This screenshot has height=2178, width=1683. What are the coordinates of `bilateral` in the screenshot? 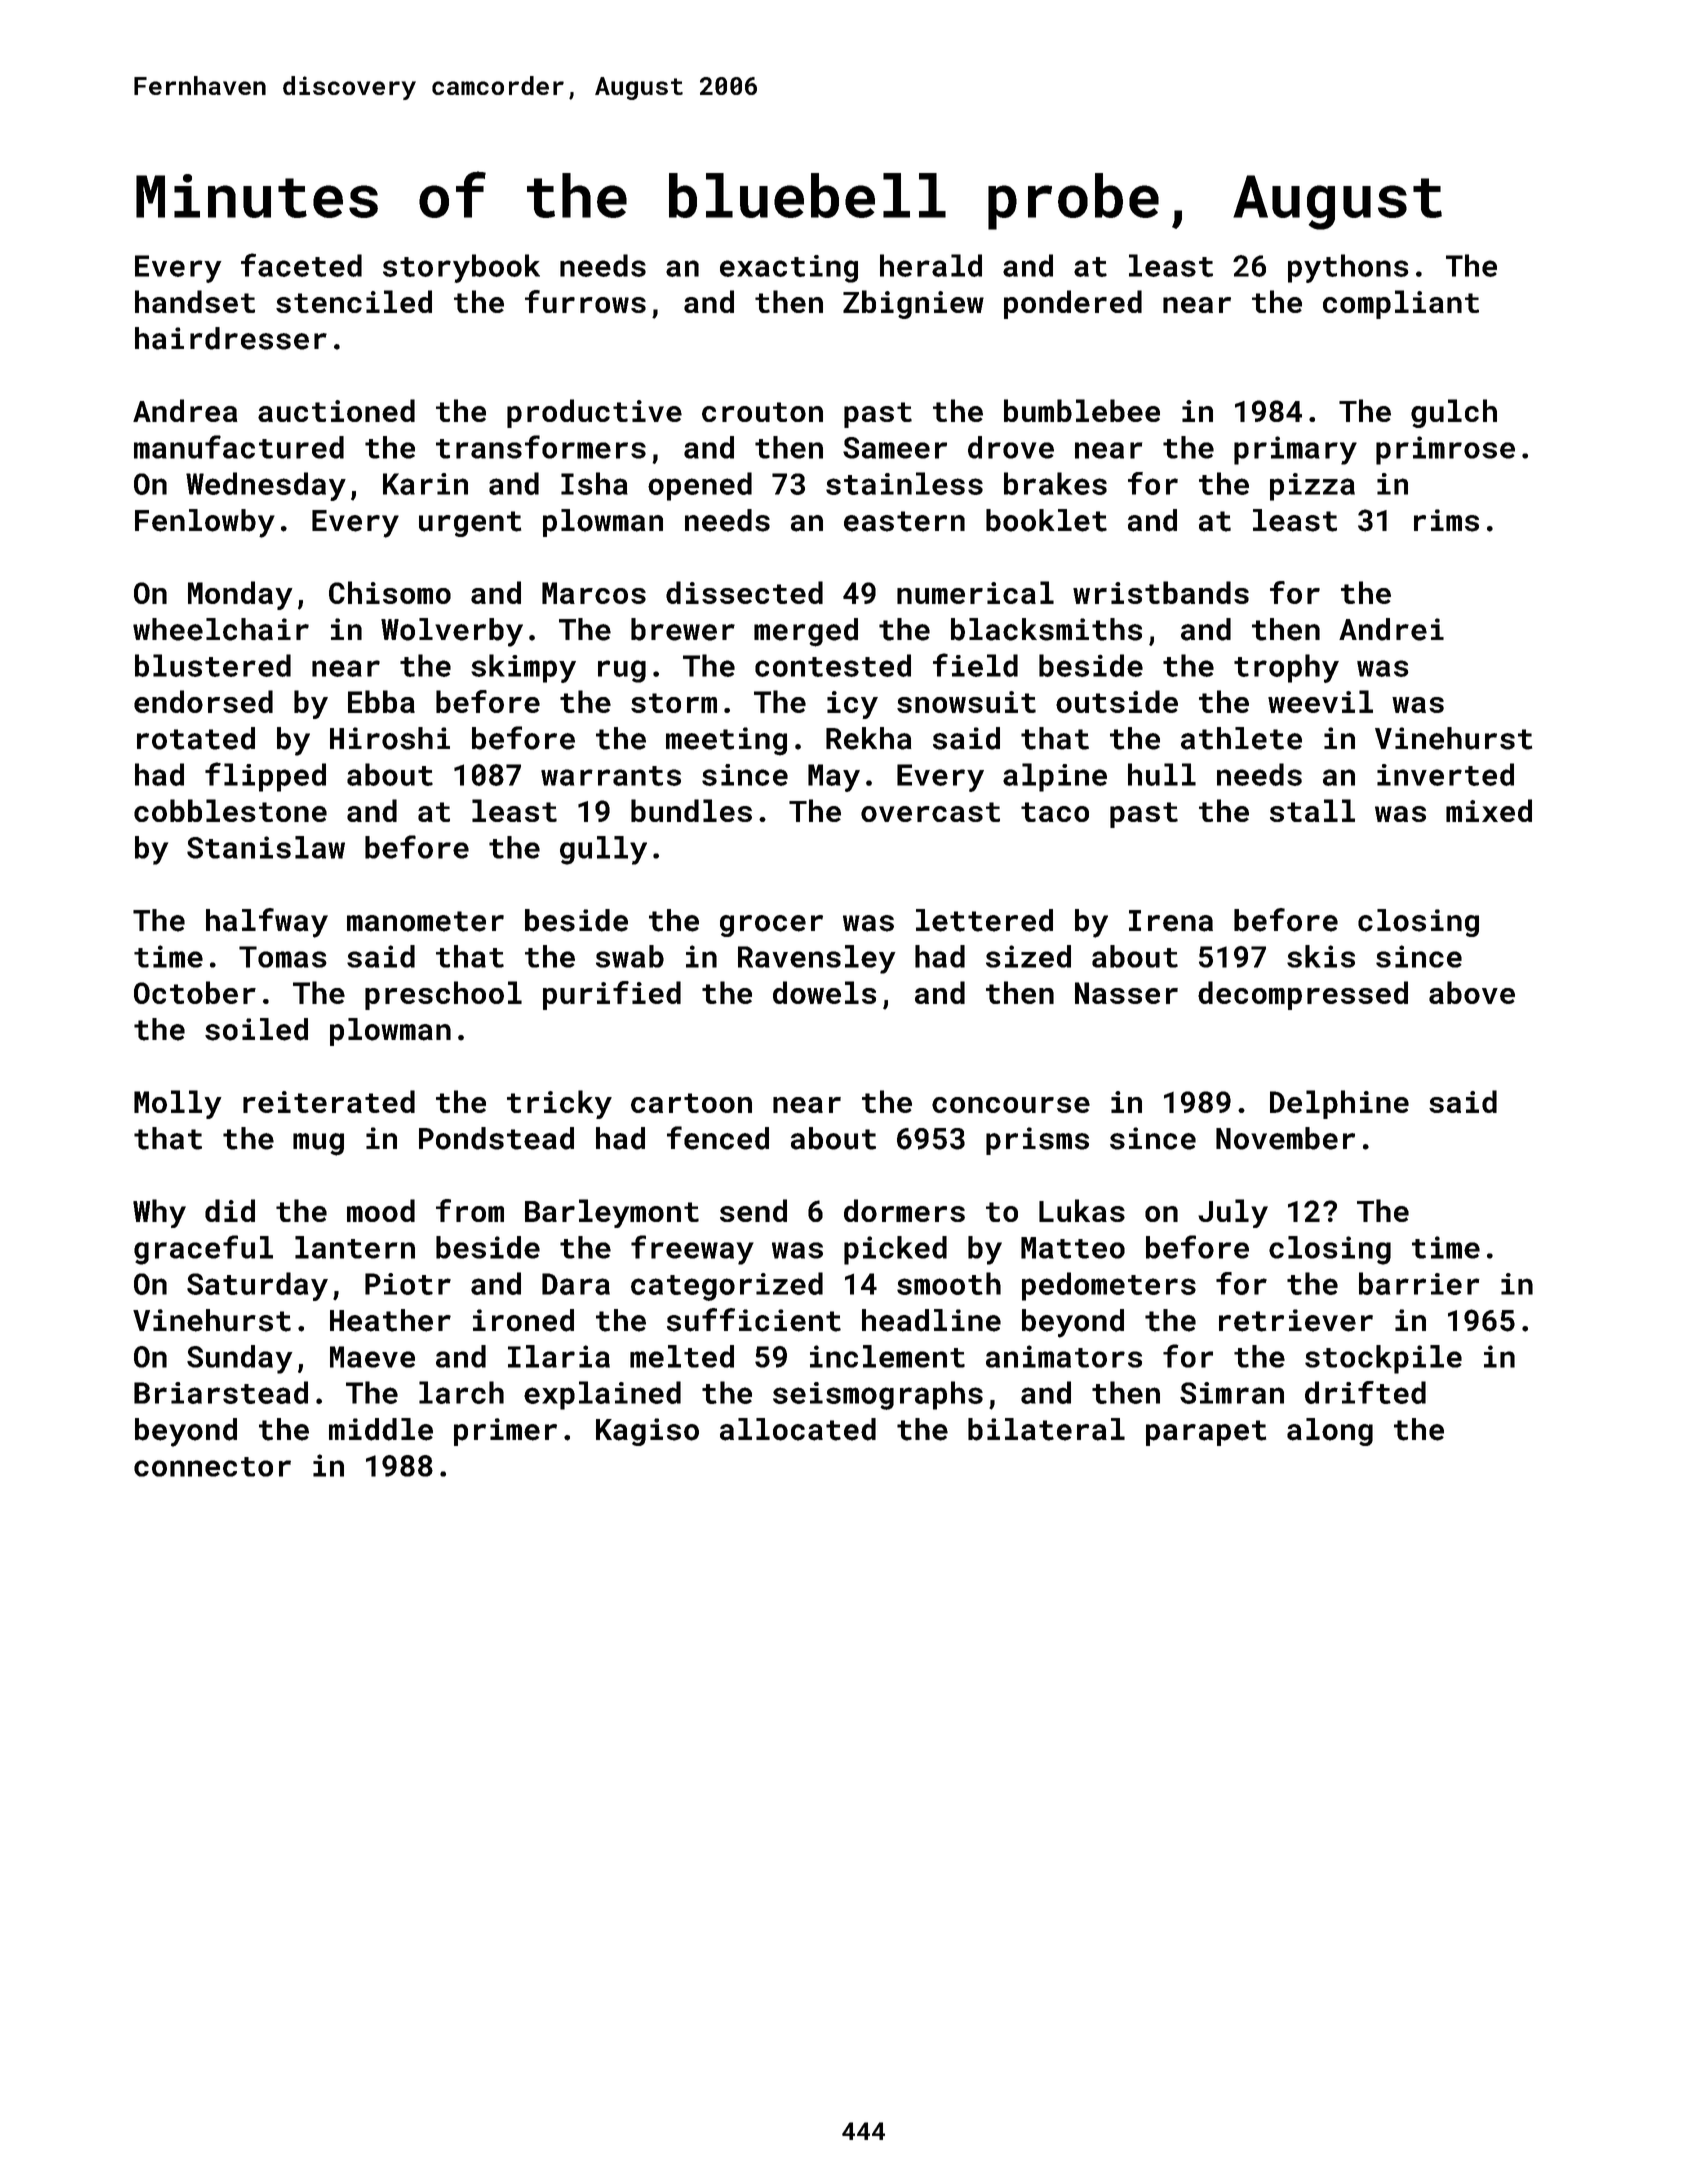 It's located at (1046, 1429).
